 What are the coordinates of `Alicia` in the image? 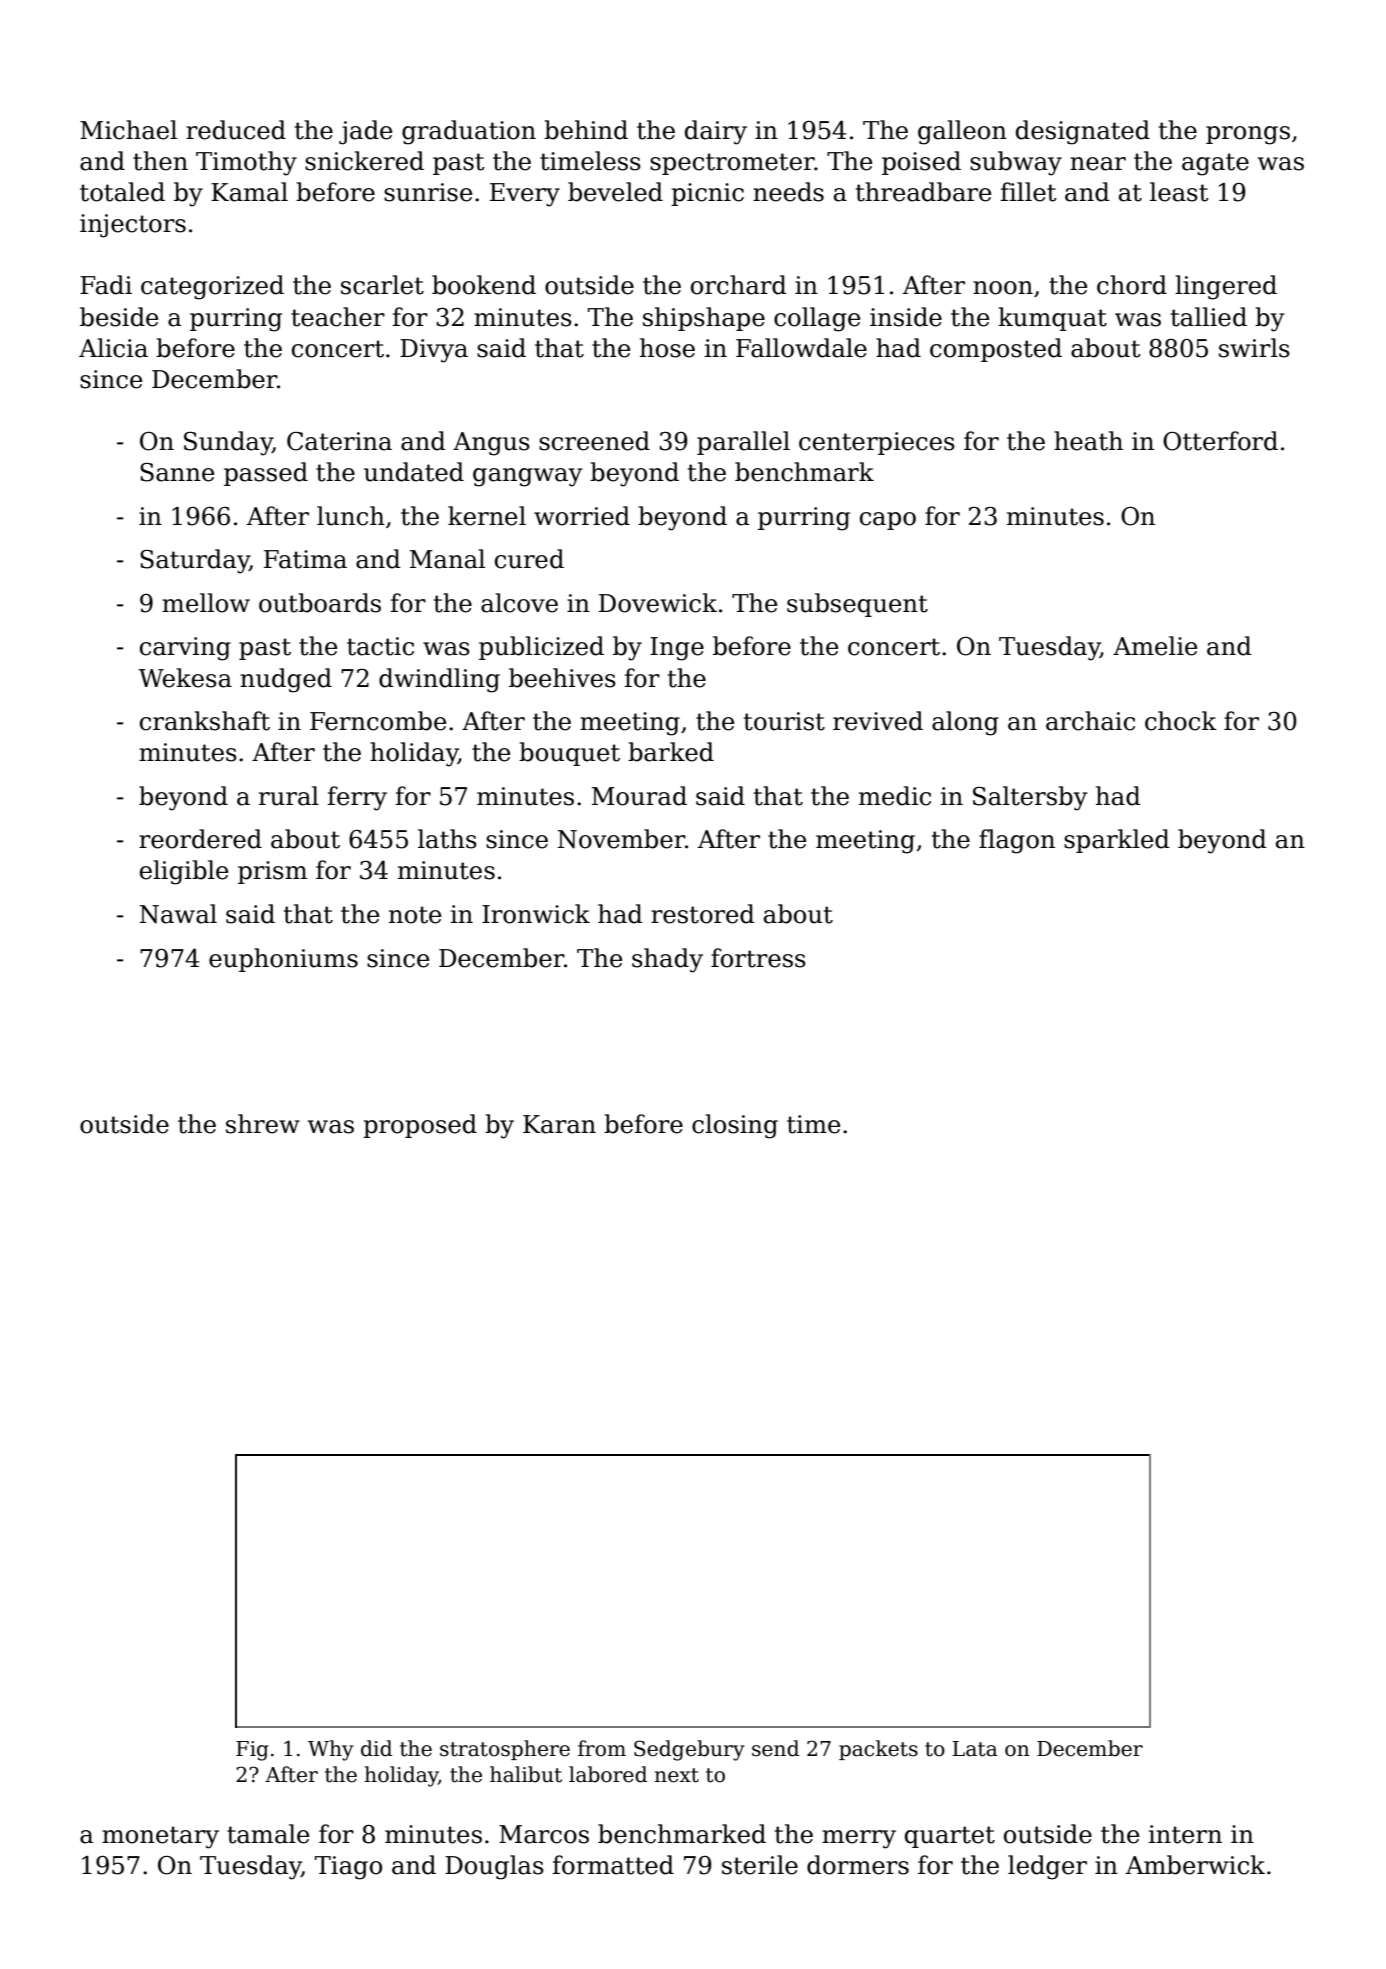 It's located at (113, 348).
